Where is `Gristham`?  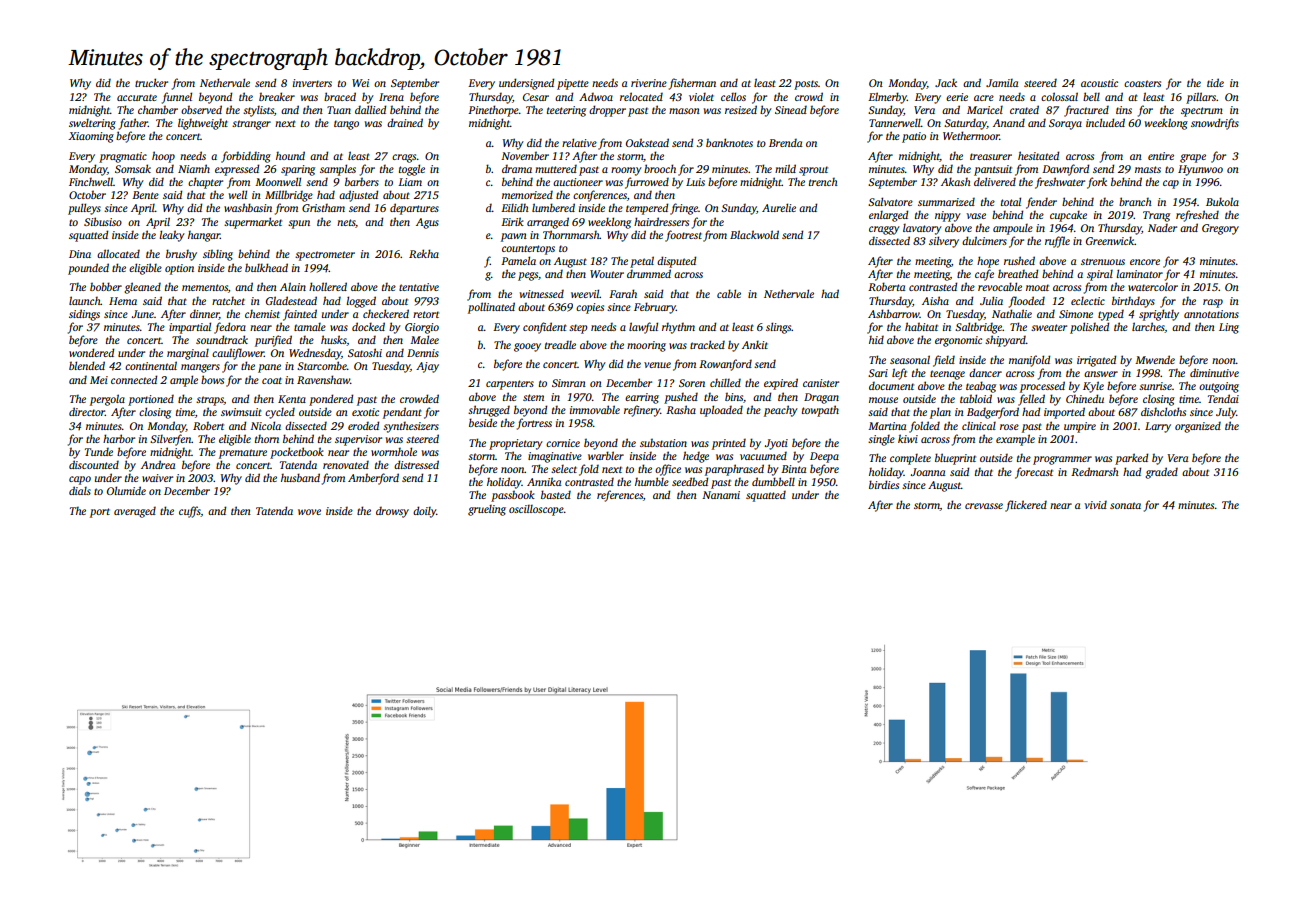
Gristham is located at coordinates (323, 208).
